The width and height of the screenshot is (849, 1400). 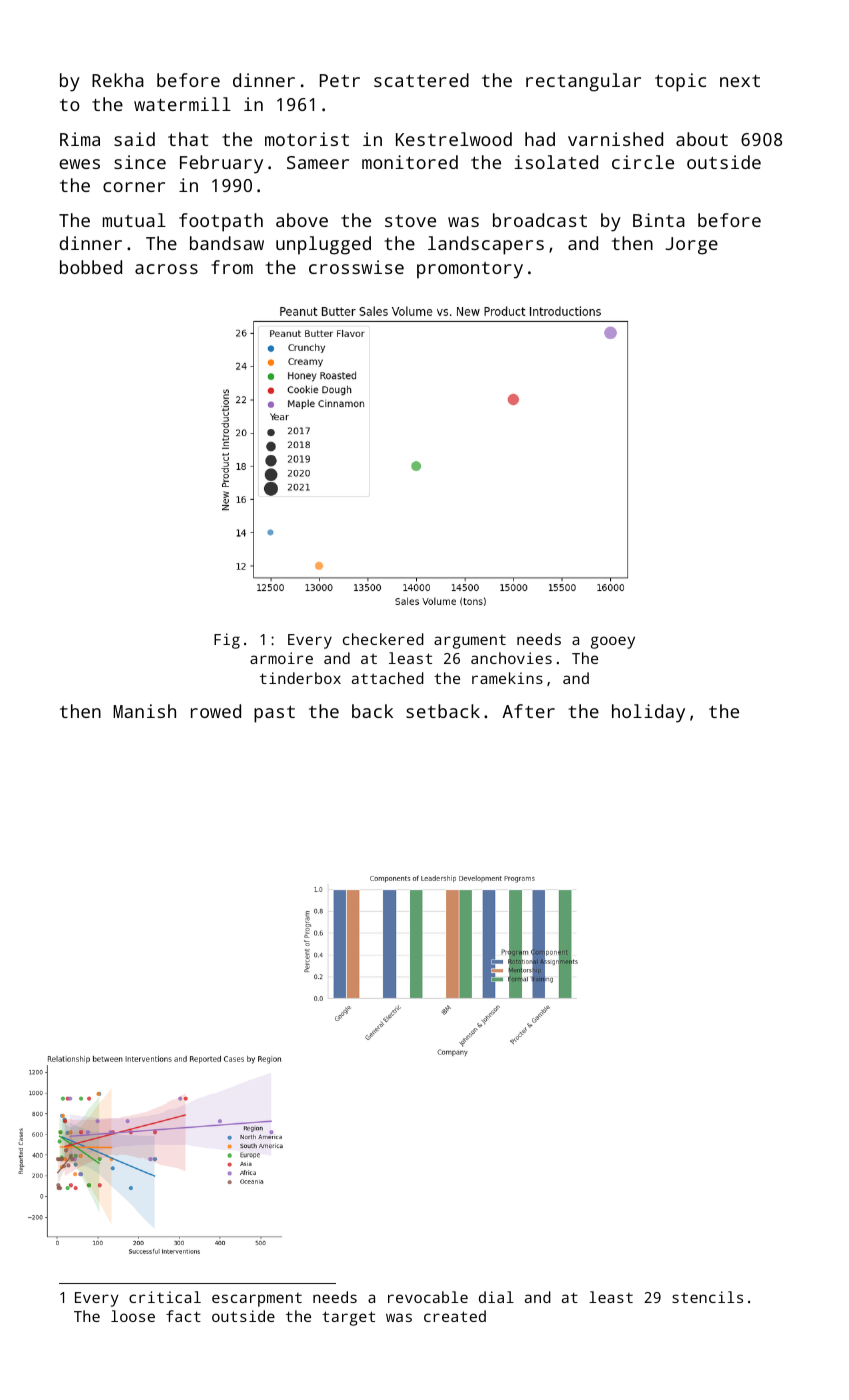 What do you see at coordinates (583, 82) in the screenshot?
I see `rectangular` at bounding box center [583, 82].
